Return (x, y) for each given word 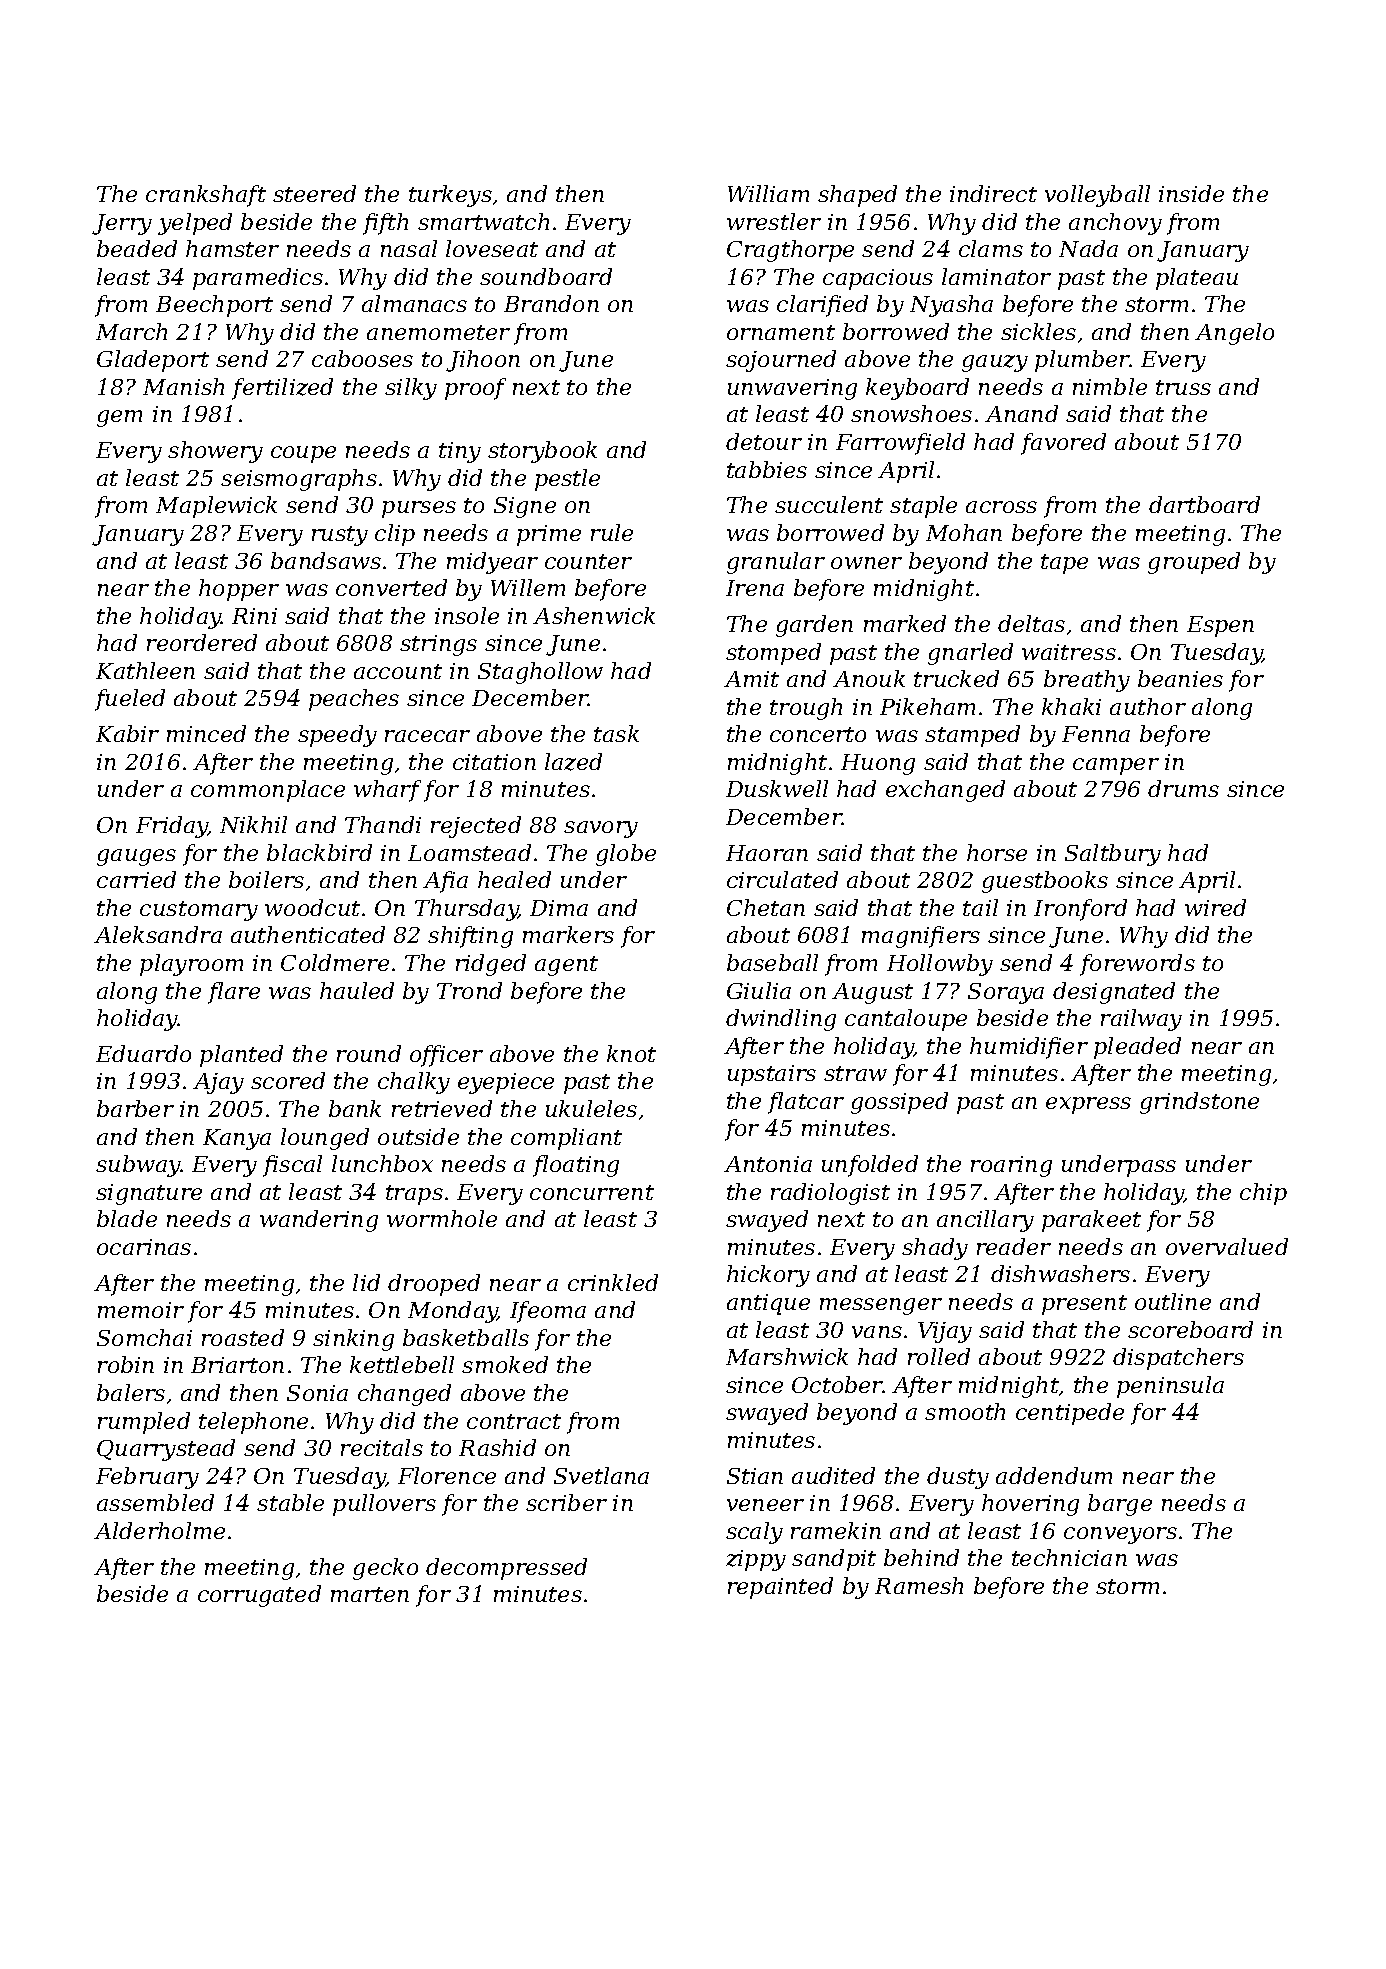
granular (776, 563)
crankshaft (206, 196)
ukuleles (591, 1108)
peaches (354, 700)
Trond (469, 990)
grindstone (1199, 1103)
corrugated (259, 1596)
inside (1191, 193)
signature (149, 1194)
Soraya (1006, 993)
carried (136, 879)
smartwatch (483, 221)
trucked (956, 678)
